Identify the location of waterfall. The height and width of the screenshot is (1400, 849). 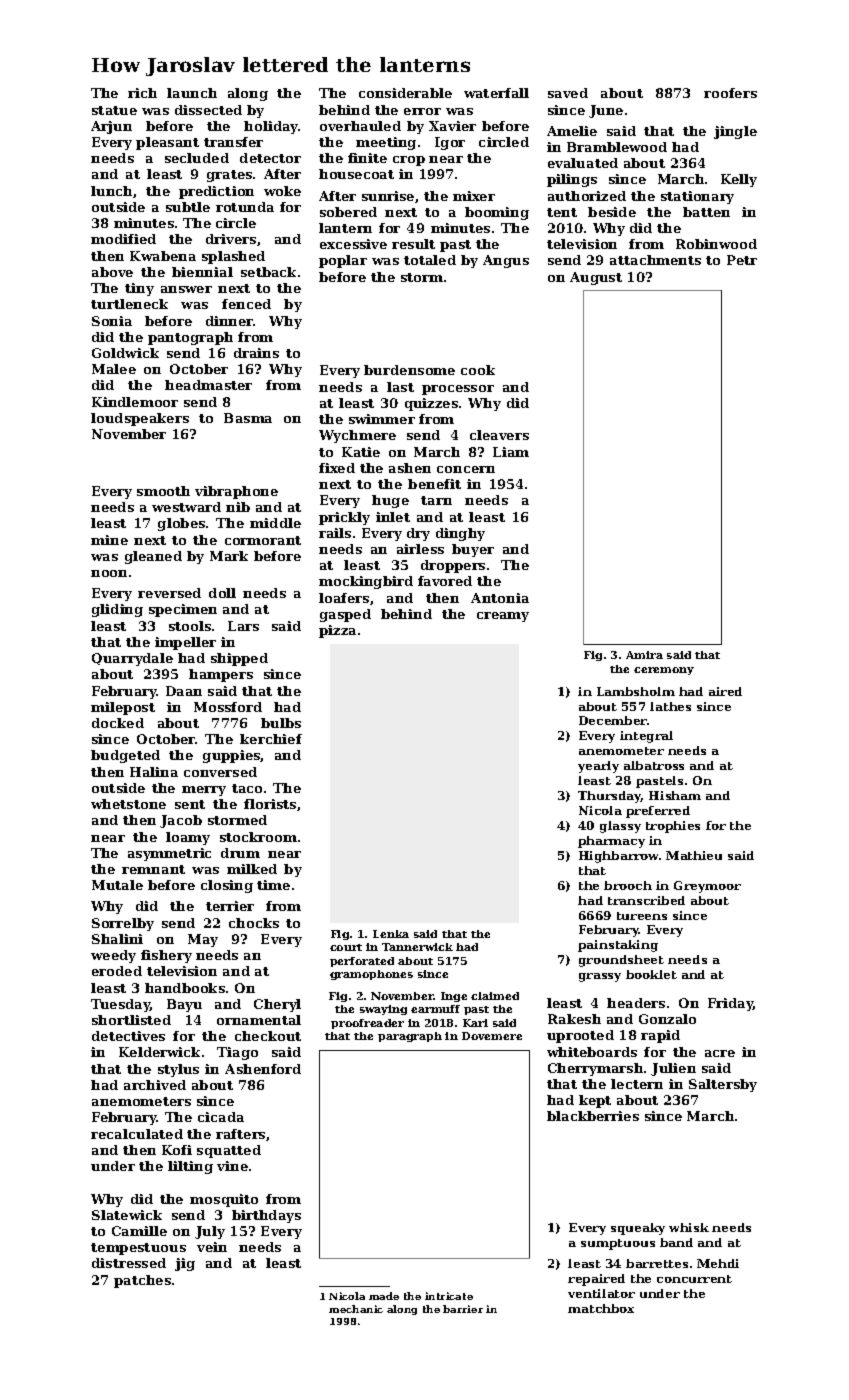
(496, 93).
